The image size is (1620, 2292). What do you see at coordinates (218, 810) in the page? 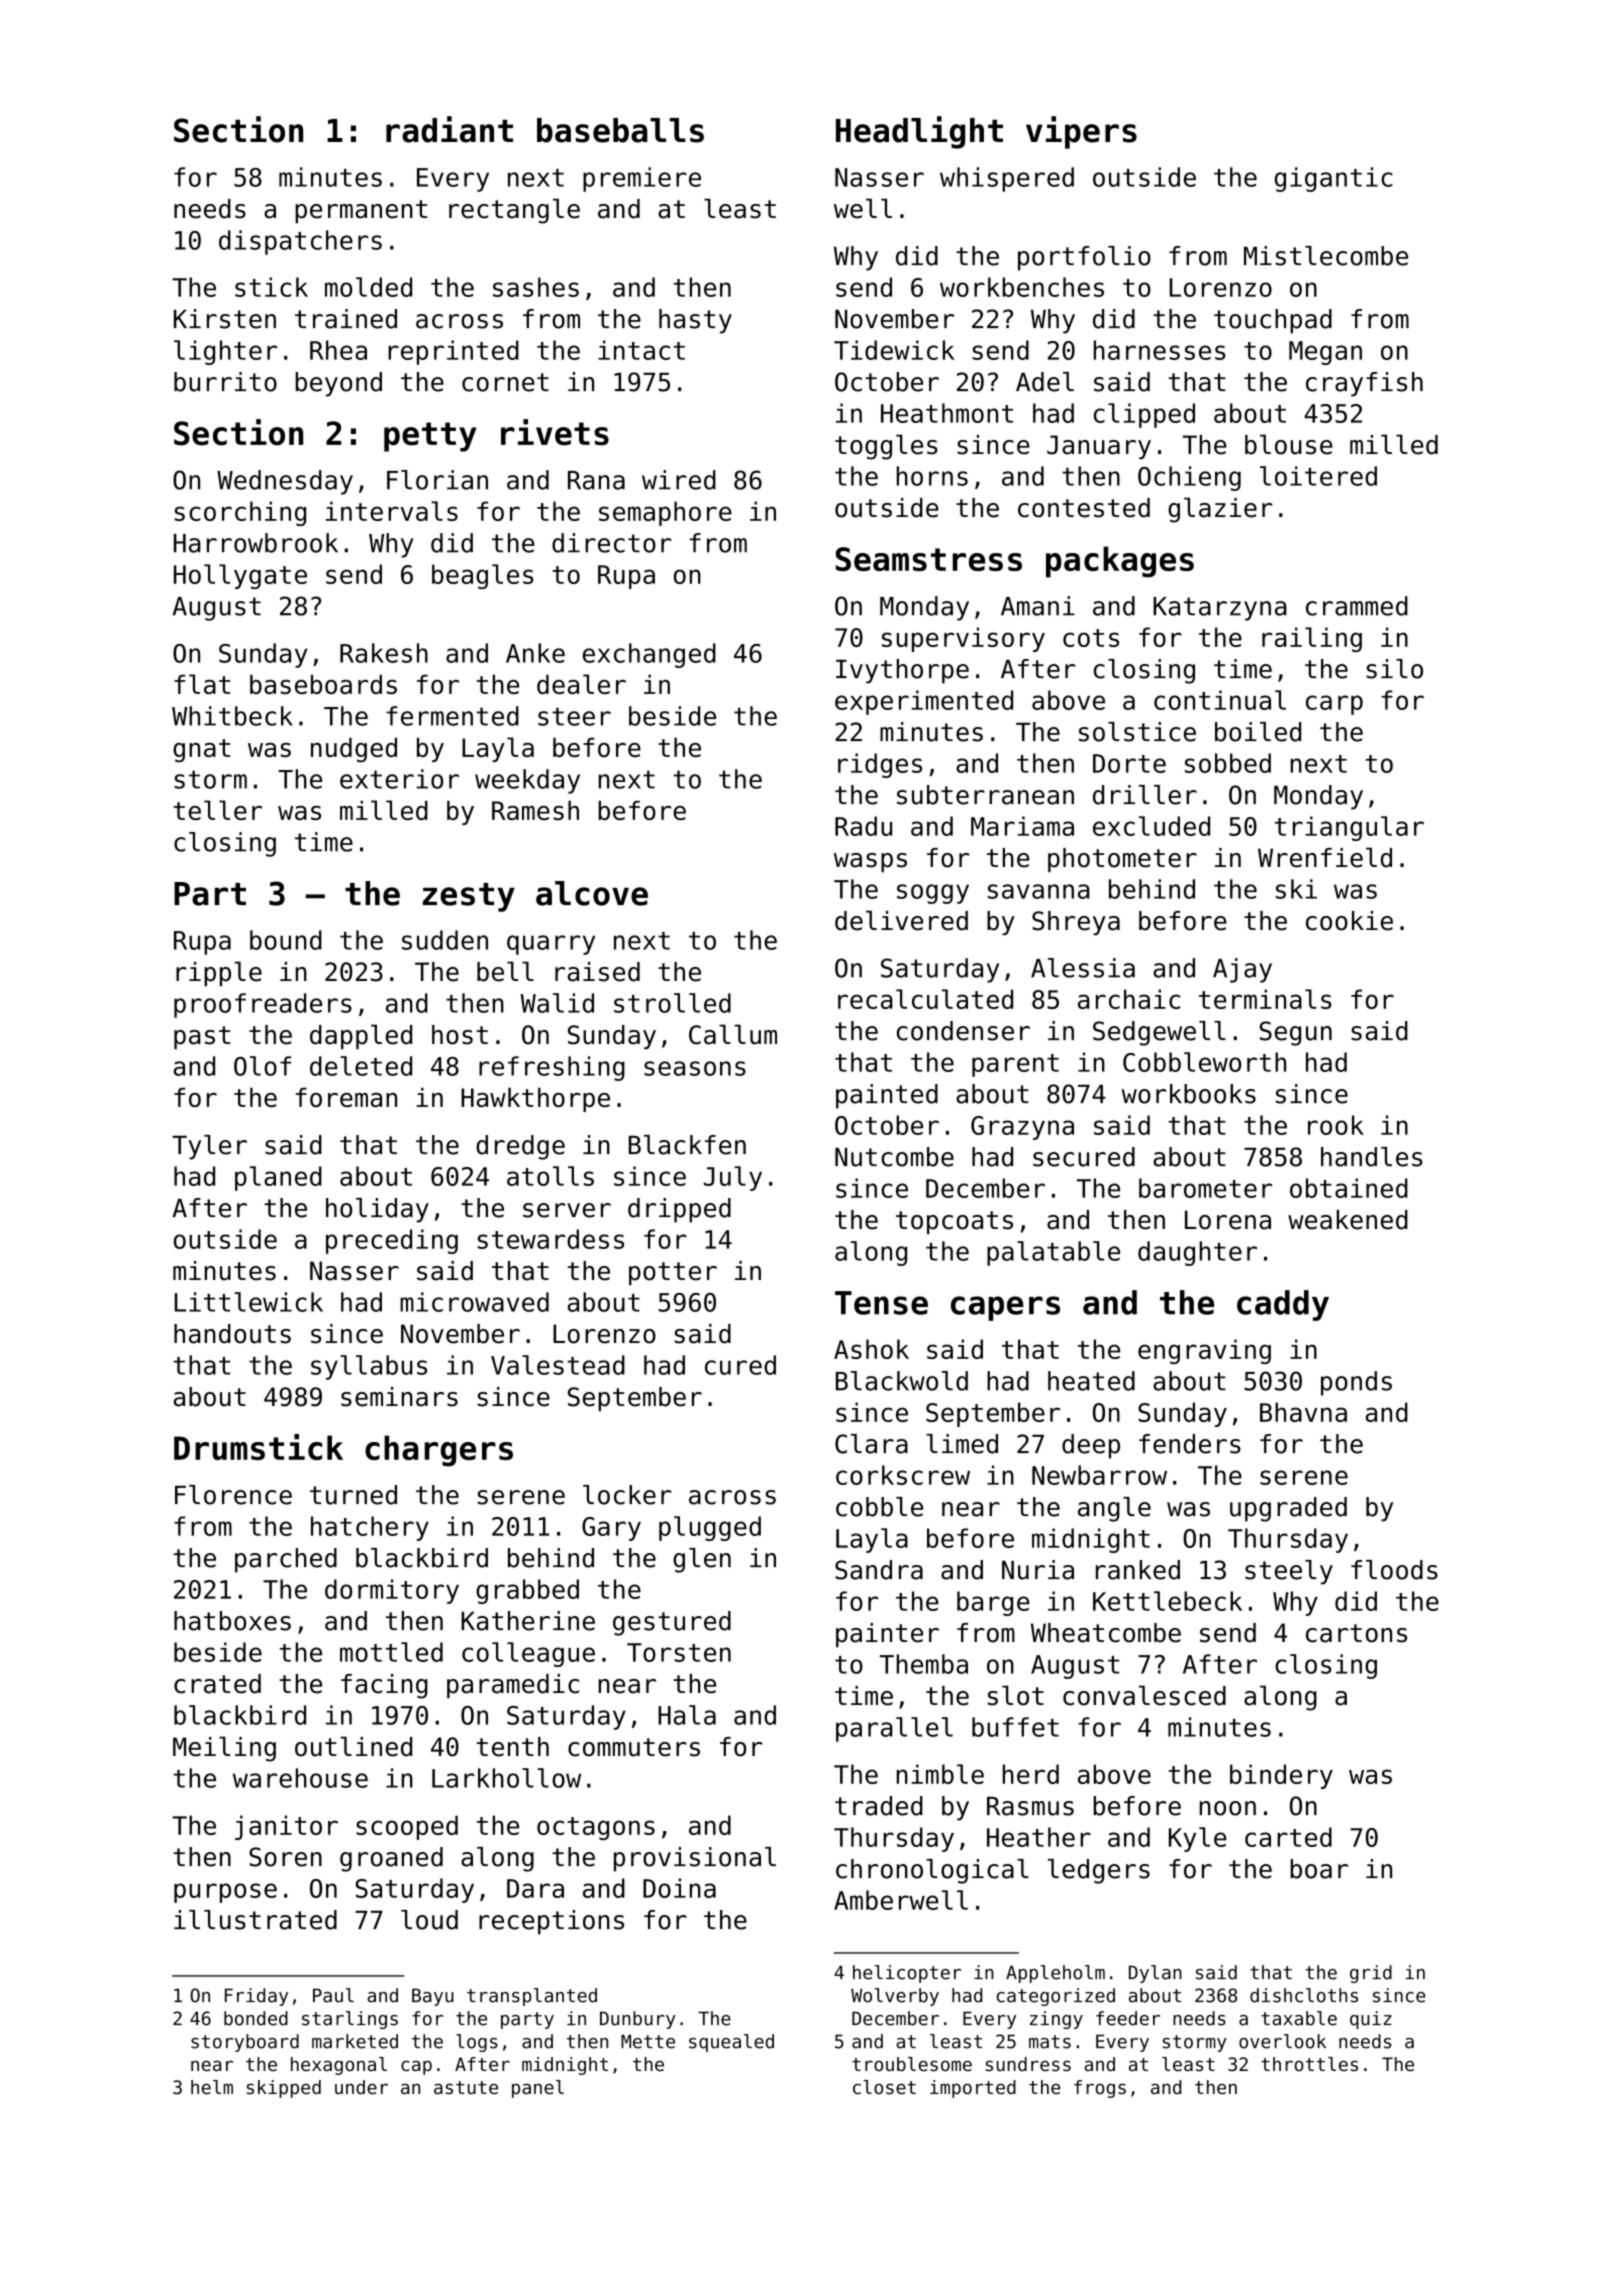
I see `teller` at bounding box center [218, 810].
